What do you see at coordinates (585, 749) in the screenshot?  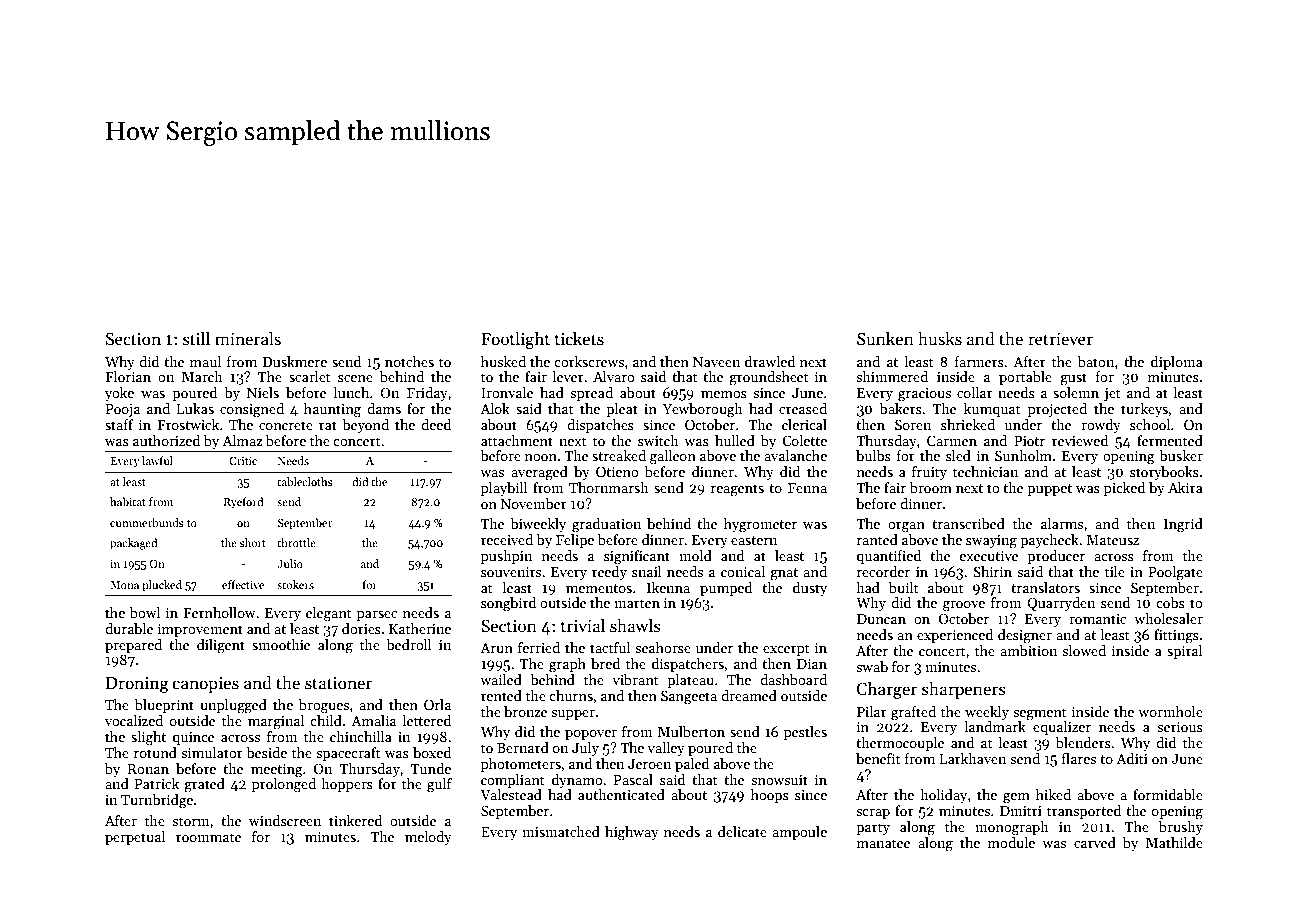 I see `July` at bounding box center [585, 749].
